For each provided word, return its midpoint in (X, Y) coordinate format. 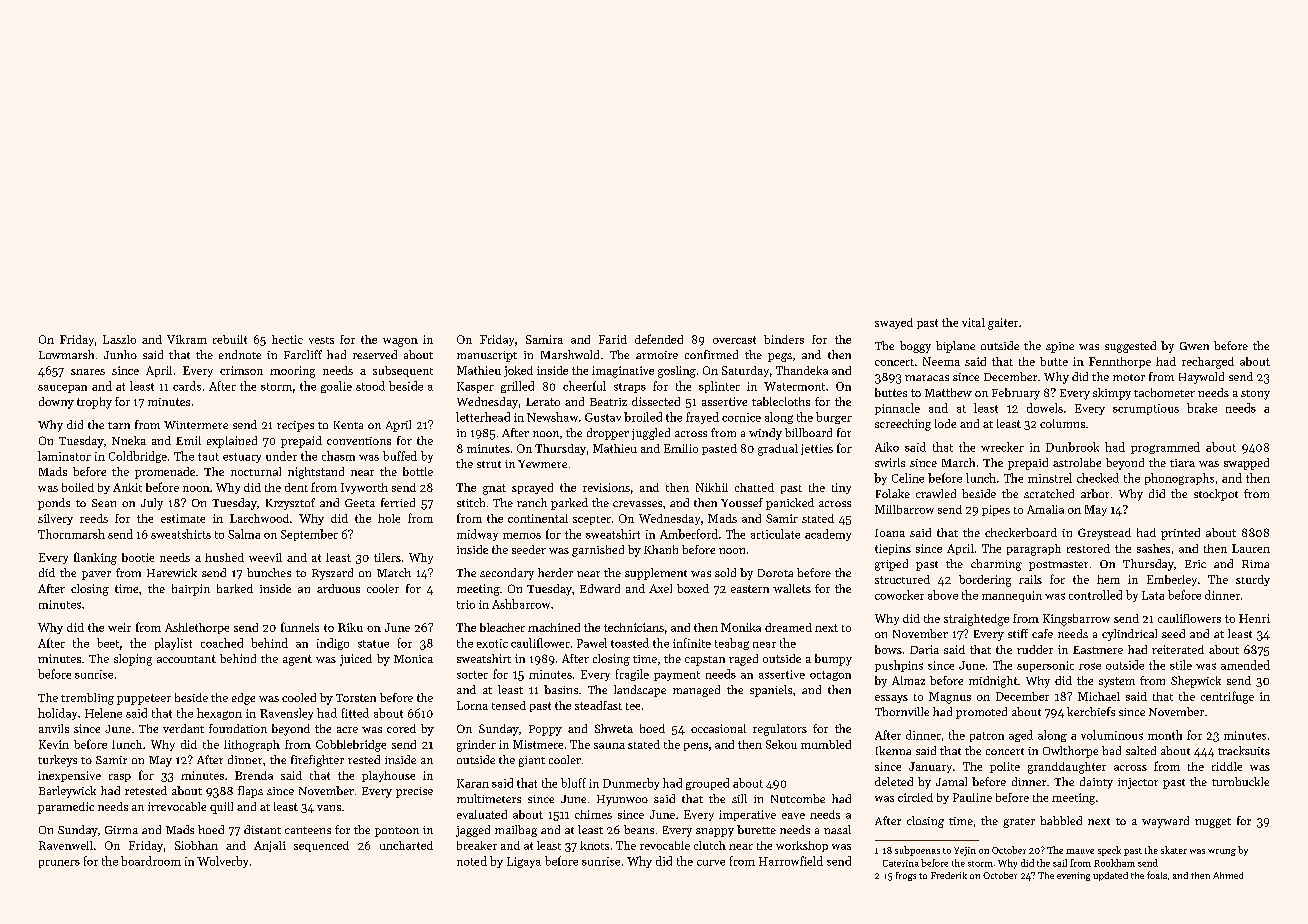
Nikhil (712, 487)
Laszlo (119, 339)
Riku (350, 627)
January (930, 767)
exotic (492, 643)
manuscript (487, 356)
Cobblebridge (351, 746)
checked (1098, 478)
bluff (573, 783)
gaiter (1003, 324)
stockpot (1216, 495)
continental (538, 518)
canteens (308, 830)
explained (232, 442)
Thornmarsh (71, 534)
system (1117, 682)
